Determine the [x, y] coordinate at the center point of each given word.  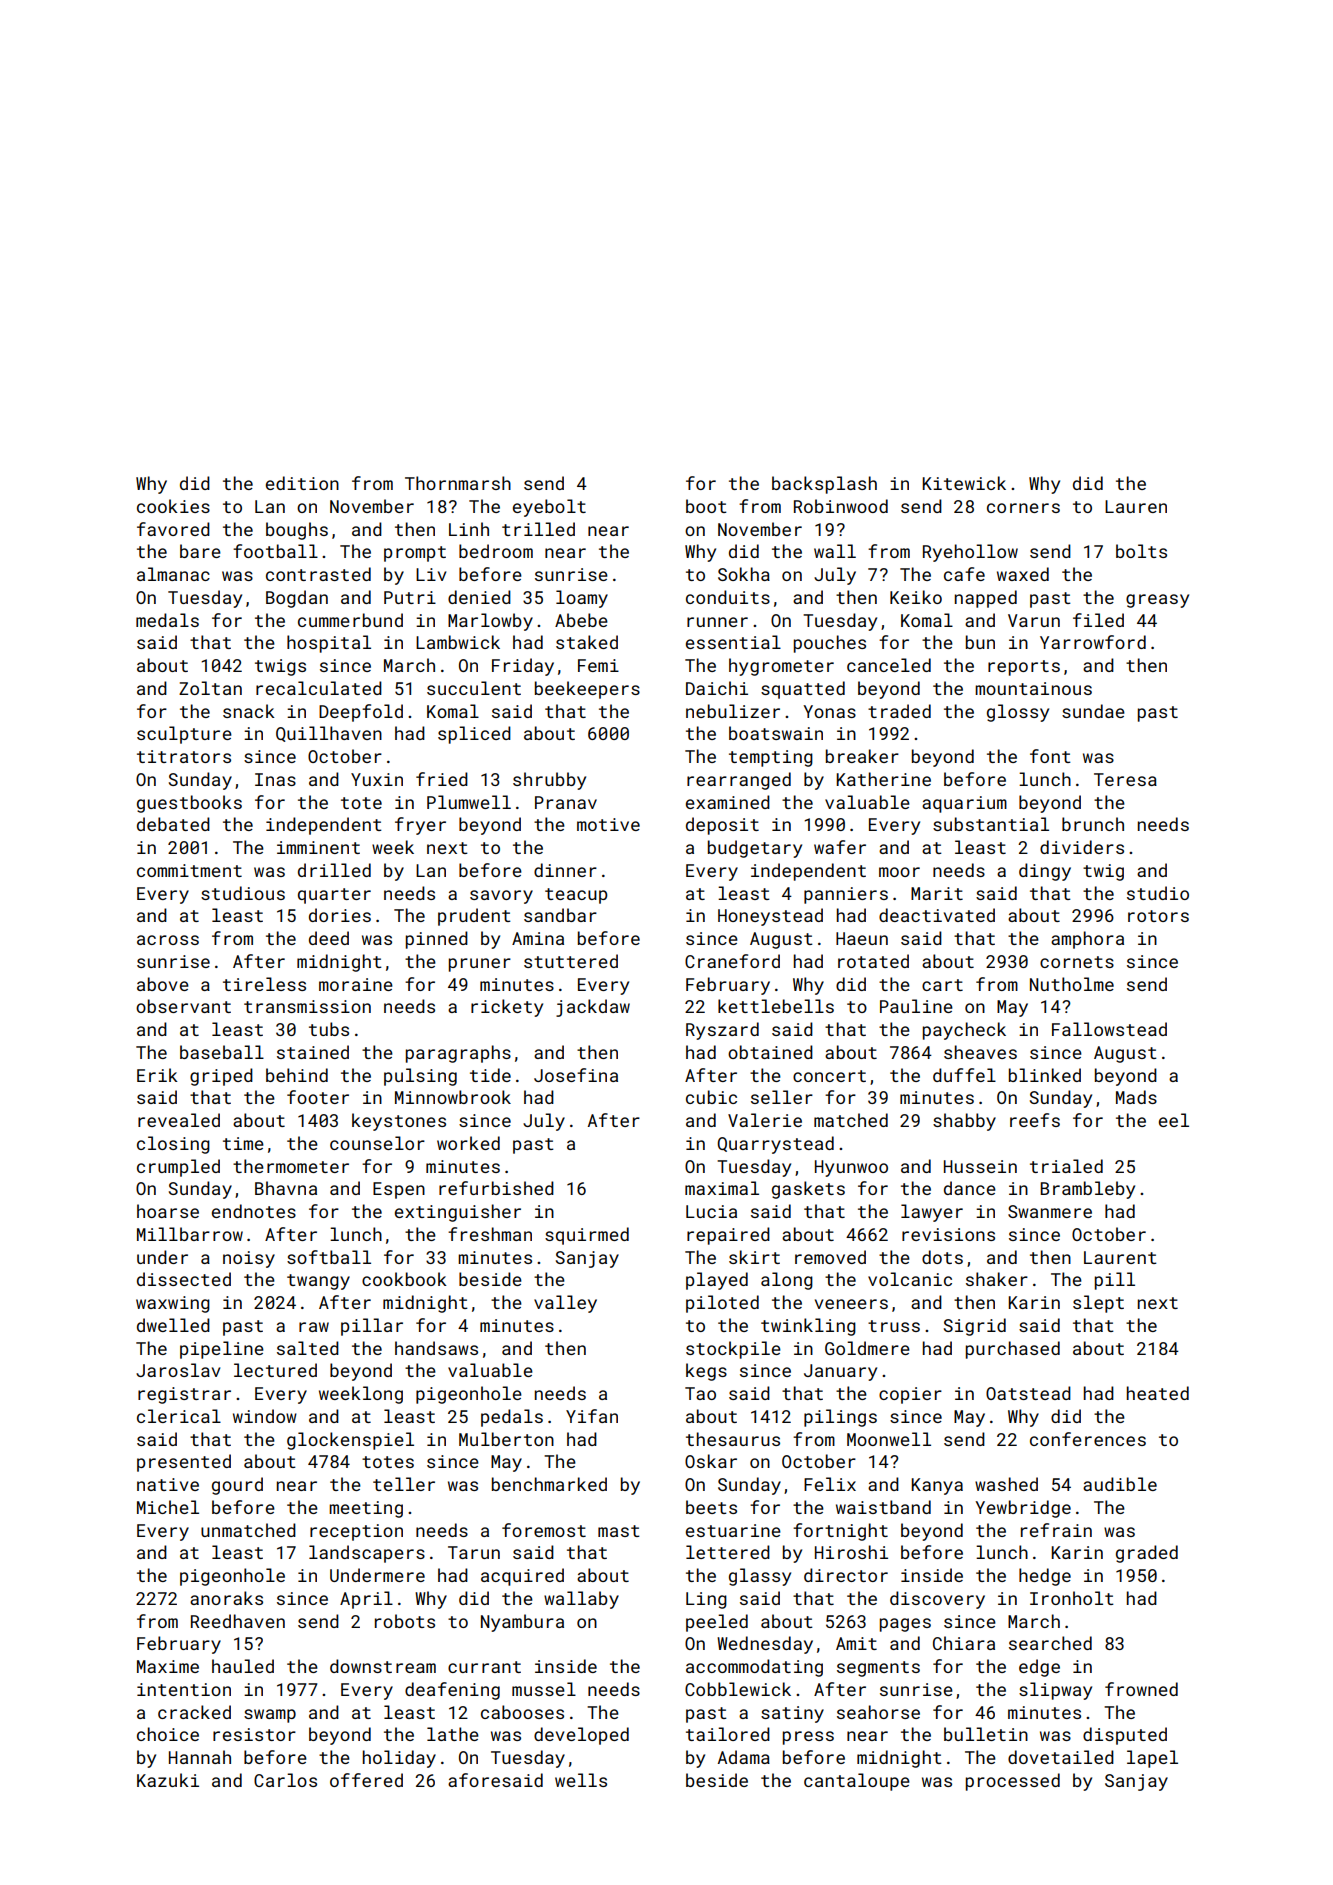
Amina [538, 938]
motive [608, 824]
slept [1098, 1304]
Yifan [592, 1416]
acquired [522, 1577]
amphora [1087, 940]
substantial [991, 824]
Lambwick [458, 642]
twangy [318, 1282]
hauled [243, 1666]
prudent [474, 917]
